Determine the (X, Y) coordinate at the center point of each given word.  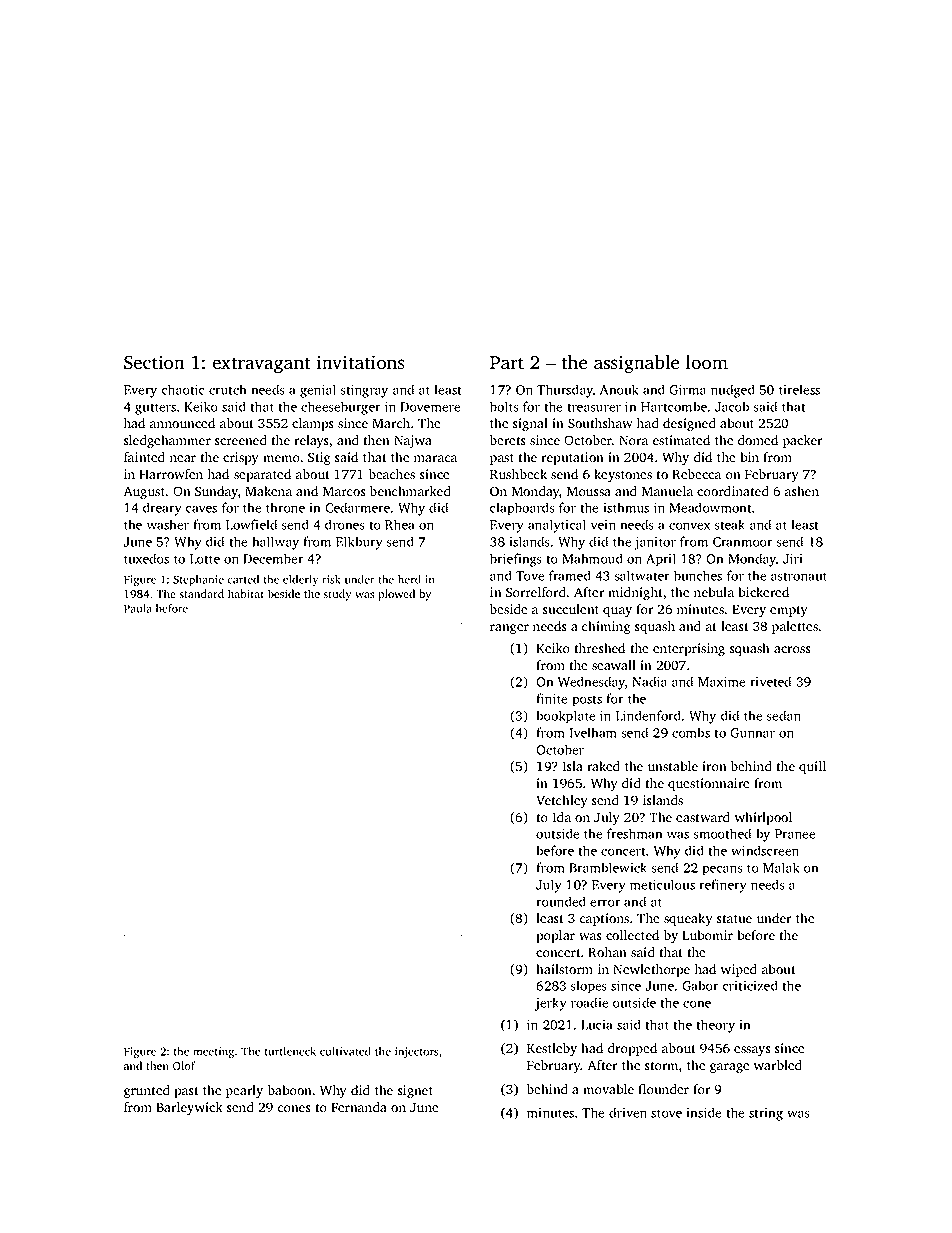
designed (689, 424)
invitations (361, 362)
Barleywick (189, 1108)
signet (415, 1091)
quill (812, 767)
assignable (636, 364)
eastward (703, 817)
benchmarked (410, 491)
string (766, 1114)
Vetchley (562, 801)
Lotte (205, 559)
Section (154, 362)
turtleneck (290, 1051)
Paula (138, 608)
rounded (561, 901)
